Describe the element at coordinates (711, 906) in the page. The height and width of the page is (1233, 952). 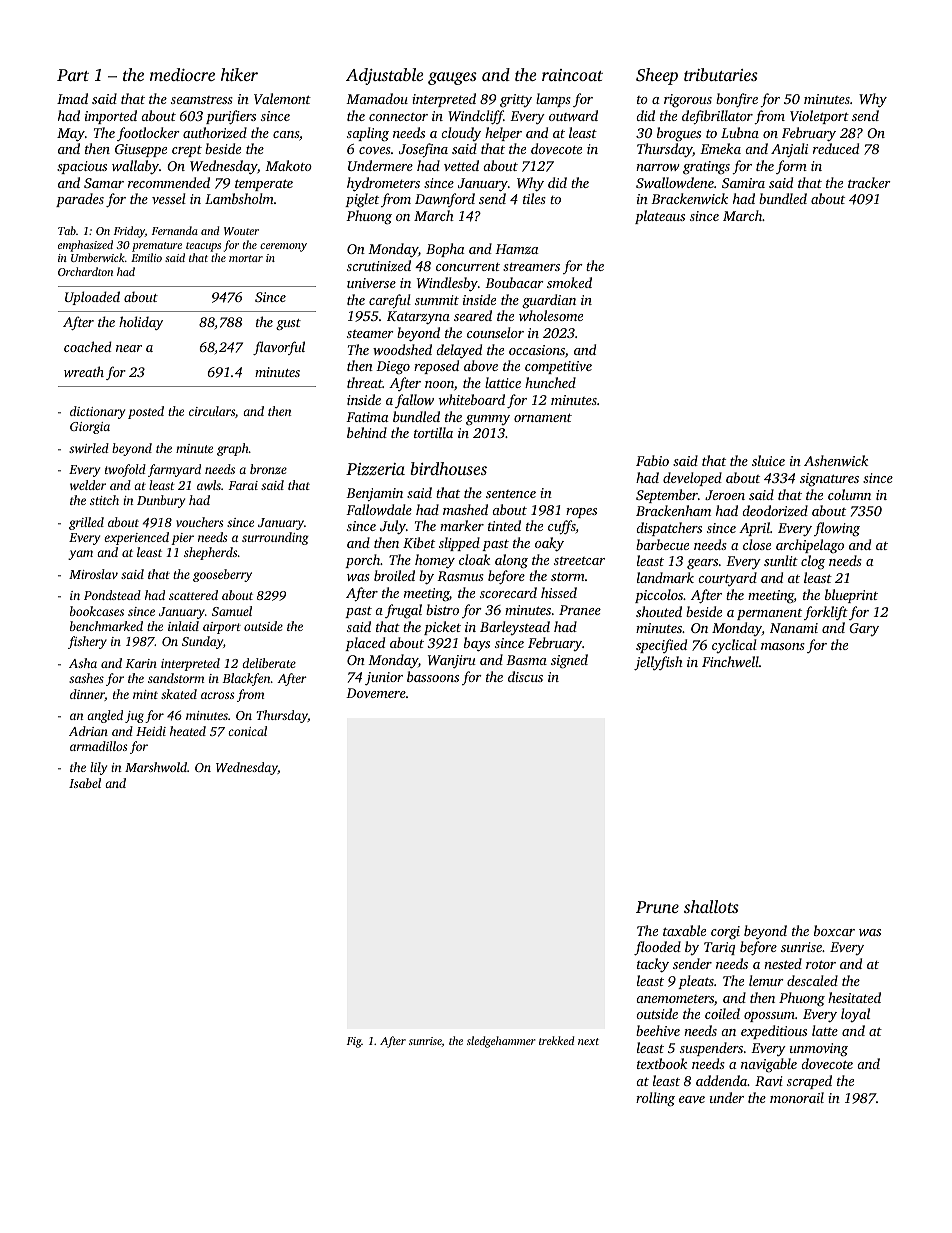
I see `shallots` at that location.
